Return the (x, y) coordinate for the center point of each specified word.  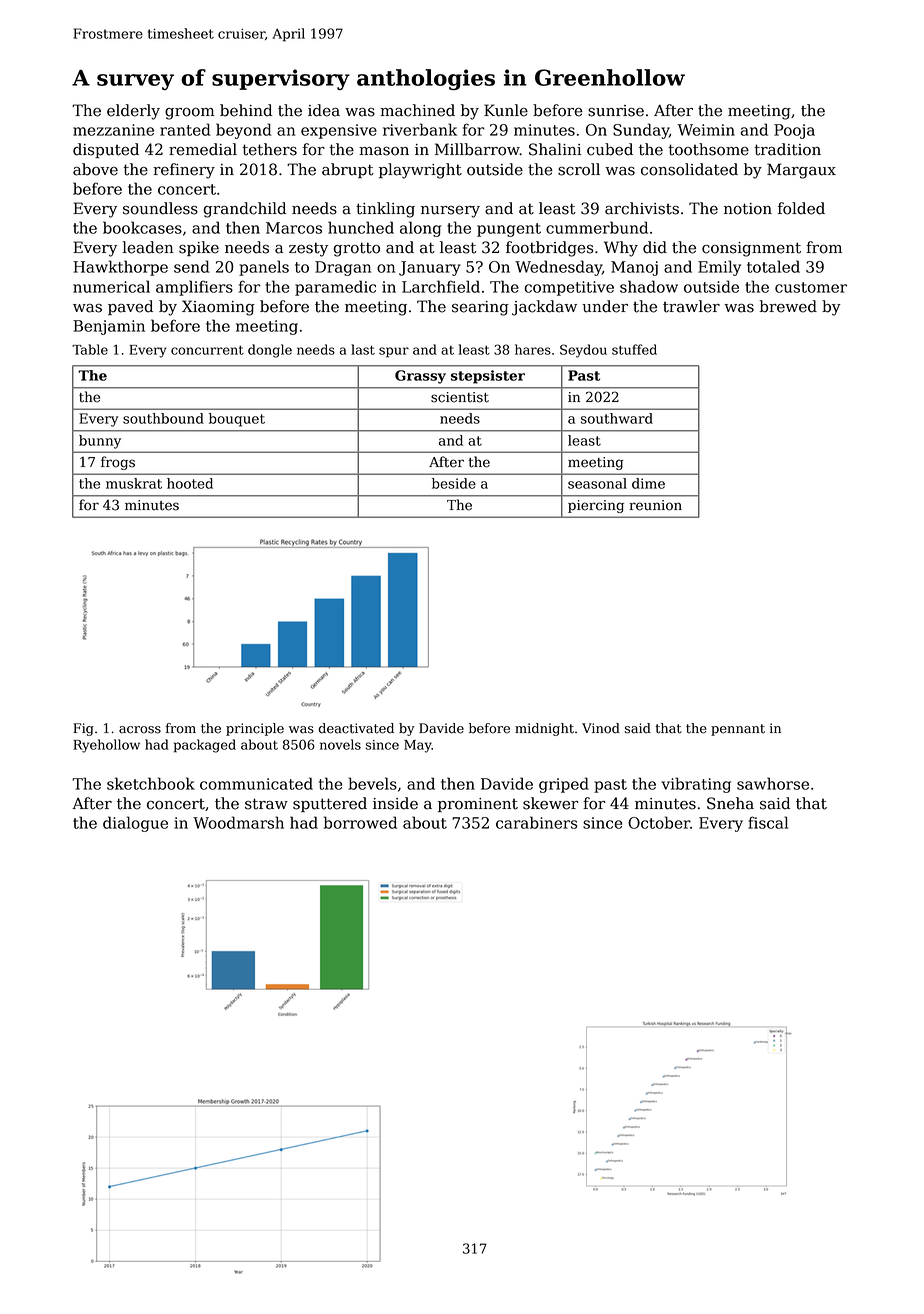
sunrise (616, 111)
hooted (190, 483)
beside (454, 483)
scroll (579, 169)
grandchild (244, 210)
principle (255, 729)
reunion (655, 505)
